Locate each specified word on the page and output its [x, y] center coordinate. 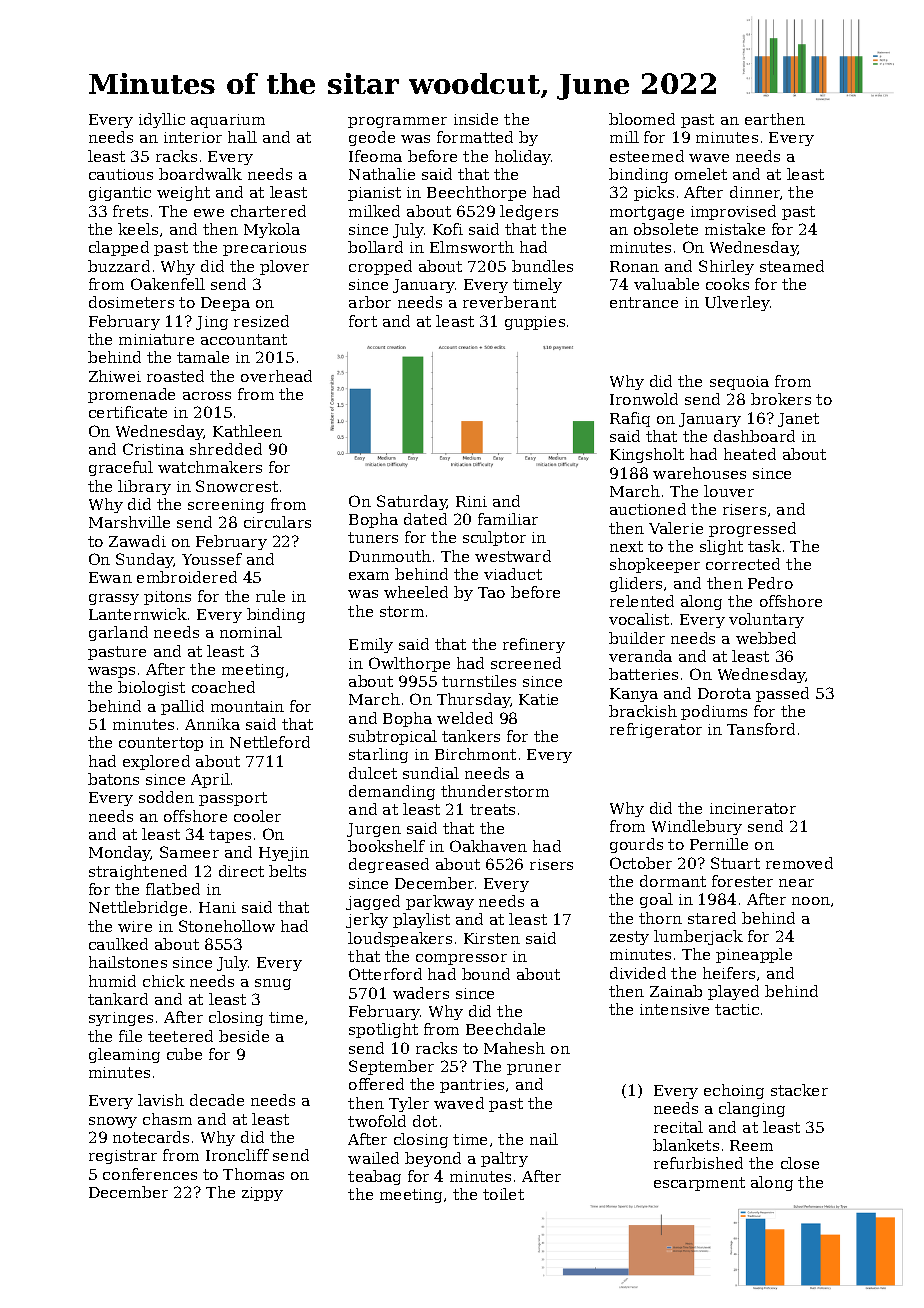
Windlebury [697, 827]
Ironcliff [237, 1155]
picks [654, 193]
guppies [535, 323]
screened [526, 663]
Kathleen [247, 431]
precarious [264, 249]
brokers [781, 399]
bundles [542, 266]
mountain [247, 706]
